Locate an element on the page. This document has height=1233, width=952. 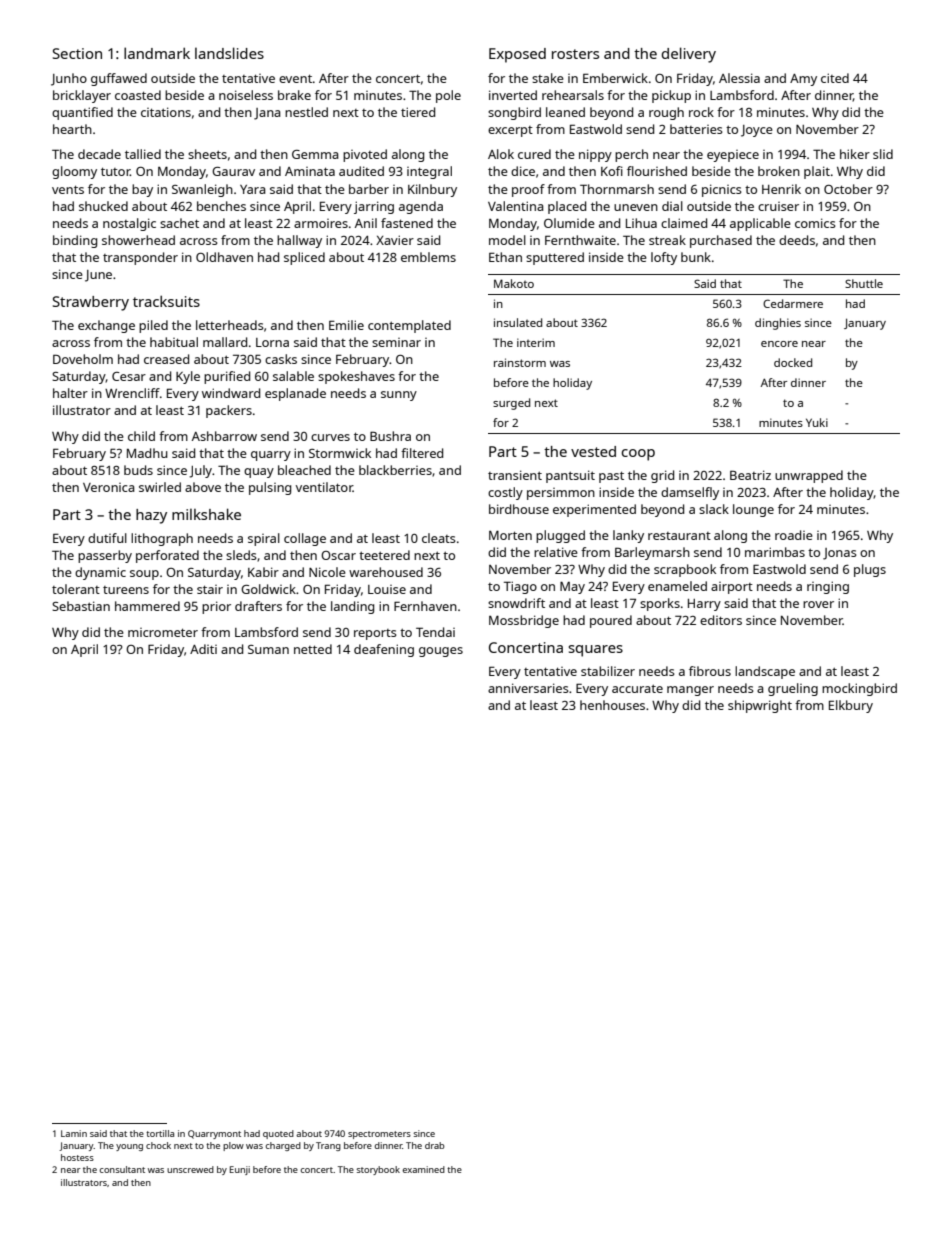
Shuttle is located at coordinates (864, 283).
